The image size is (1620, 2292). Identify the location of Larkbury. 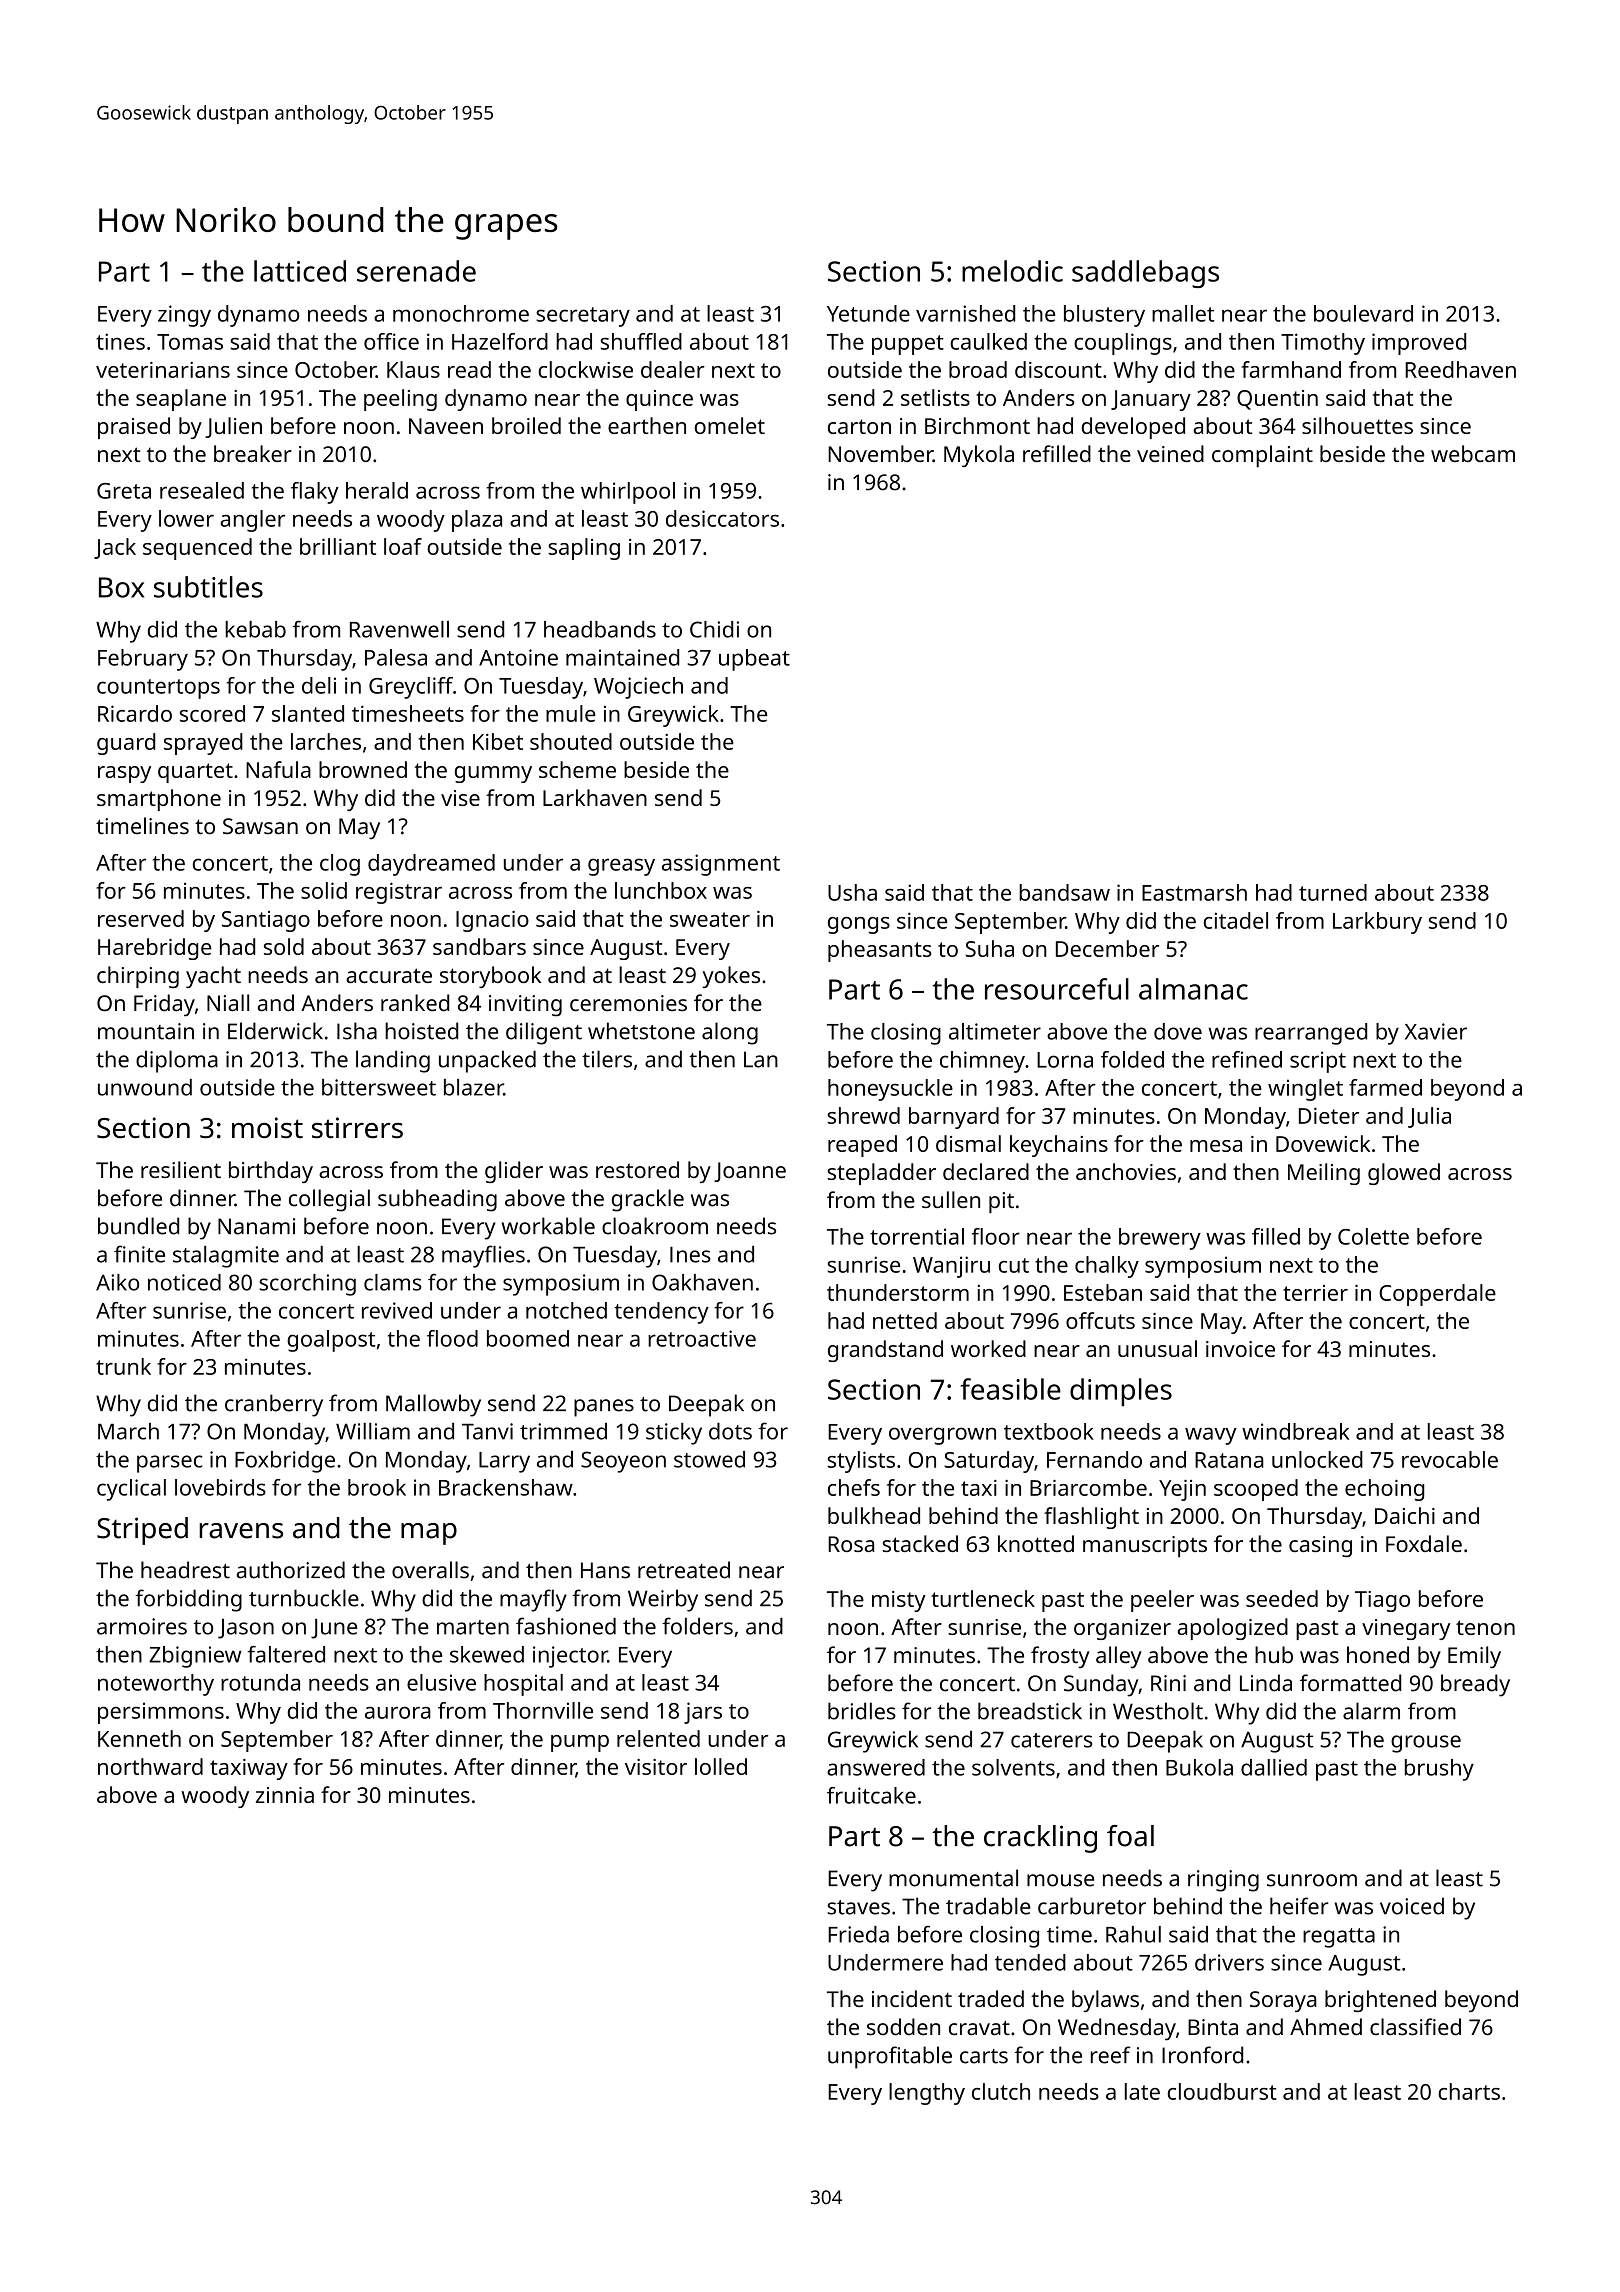
(1377, 923).
